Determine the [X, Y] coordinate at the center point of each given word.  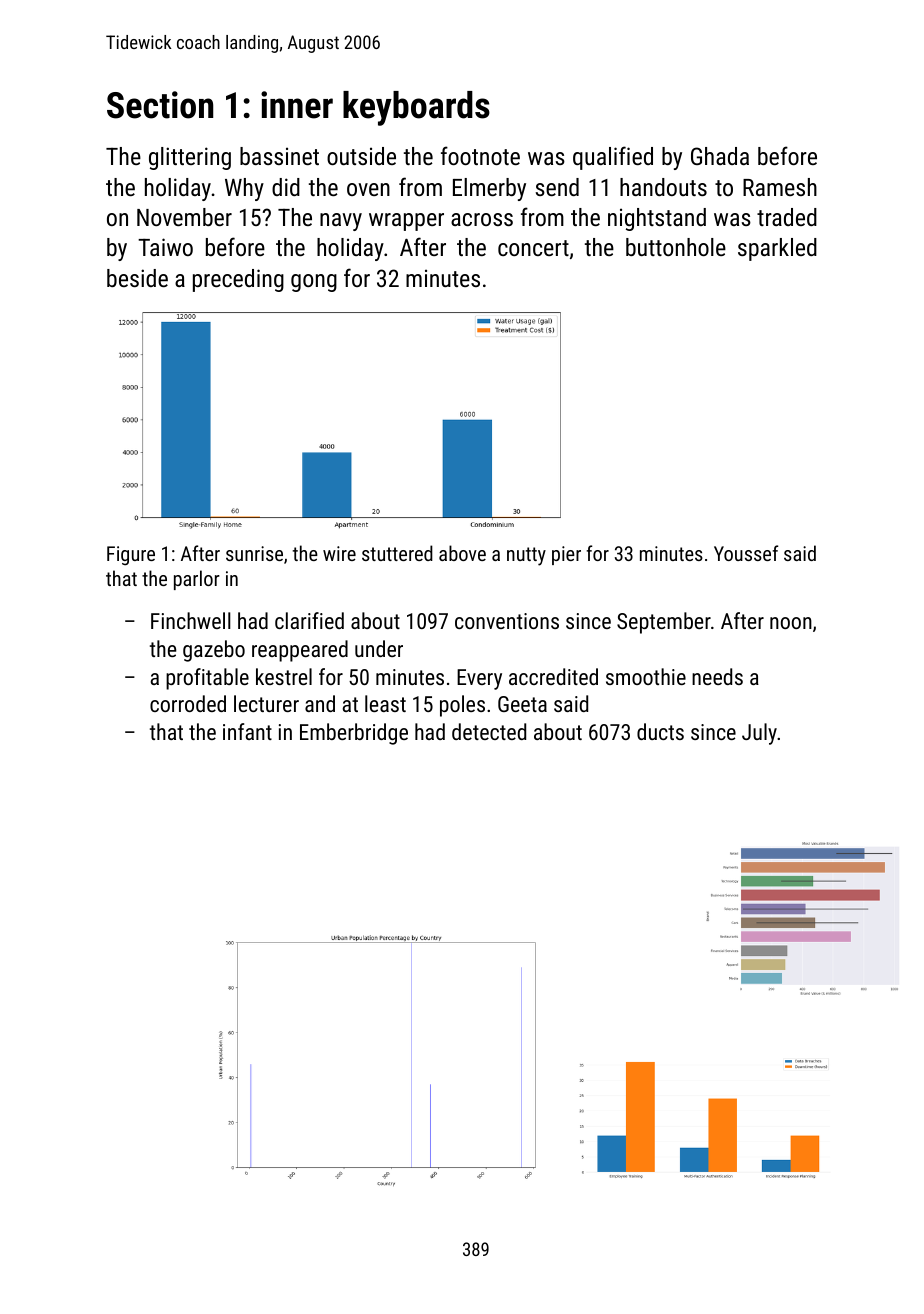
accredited [553, 676]
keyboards [416, 108]
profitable [207, 679]
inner [297, 105]
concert [533, 248]
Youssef [746, 553]
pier [566, 555]
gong [314, 283]
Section [160, 105]
